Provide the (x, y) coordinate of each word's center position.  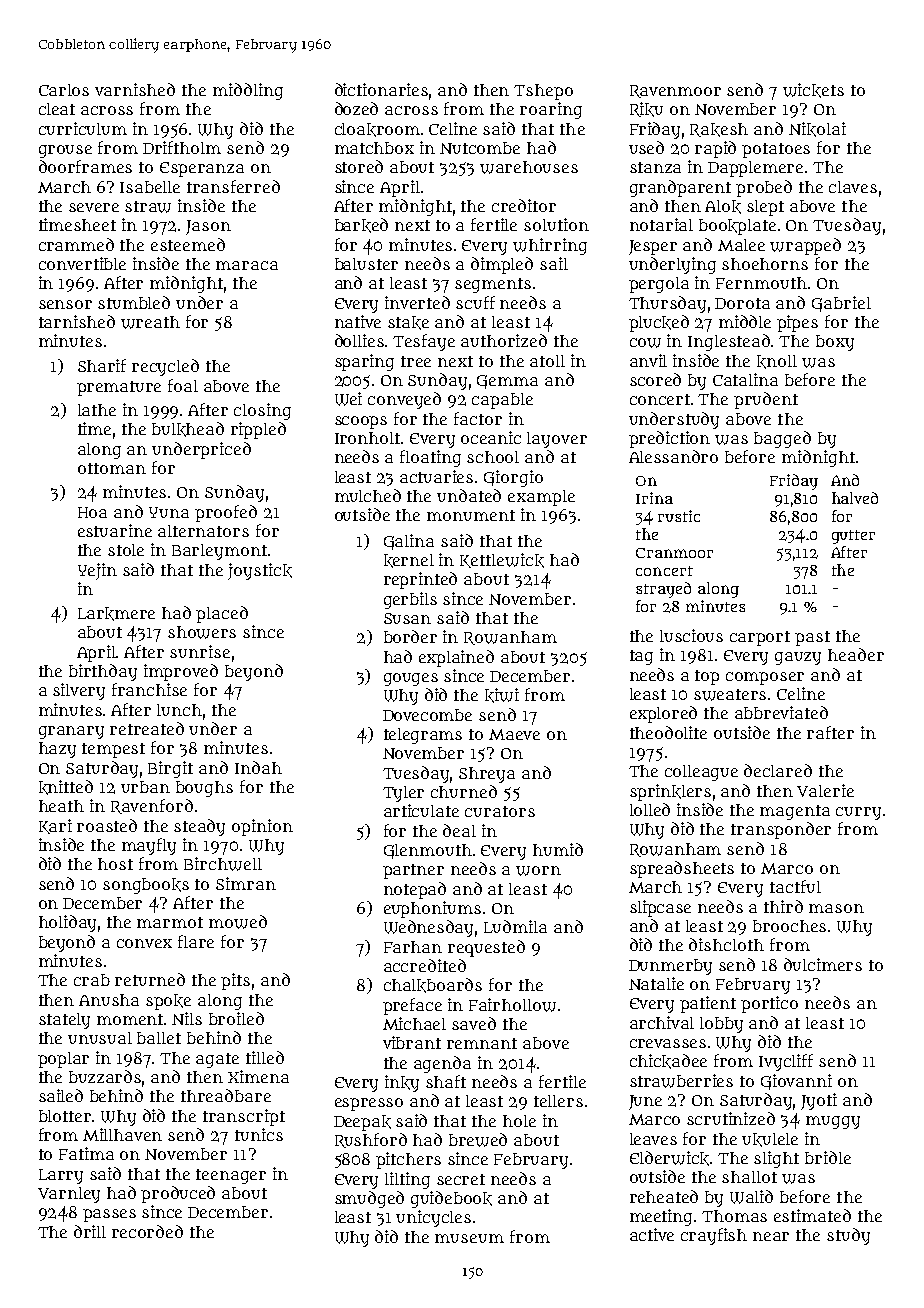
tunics (259, 1134)
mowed (238, 922)
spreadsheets (682, 869)
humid (558, 849)
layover (557, 440)
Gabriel (841, 304)
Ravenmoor (675, 91)
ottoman (112, 468)
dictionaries (381, 89)
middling (248, 91)
